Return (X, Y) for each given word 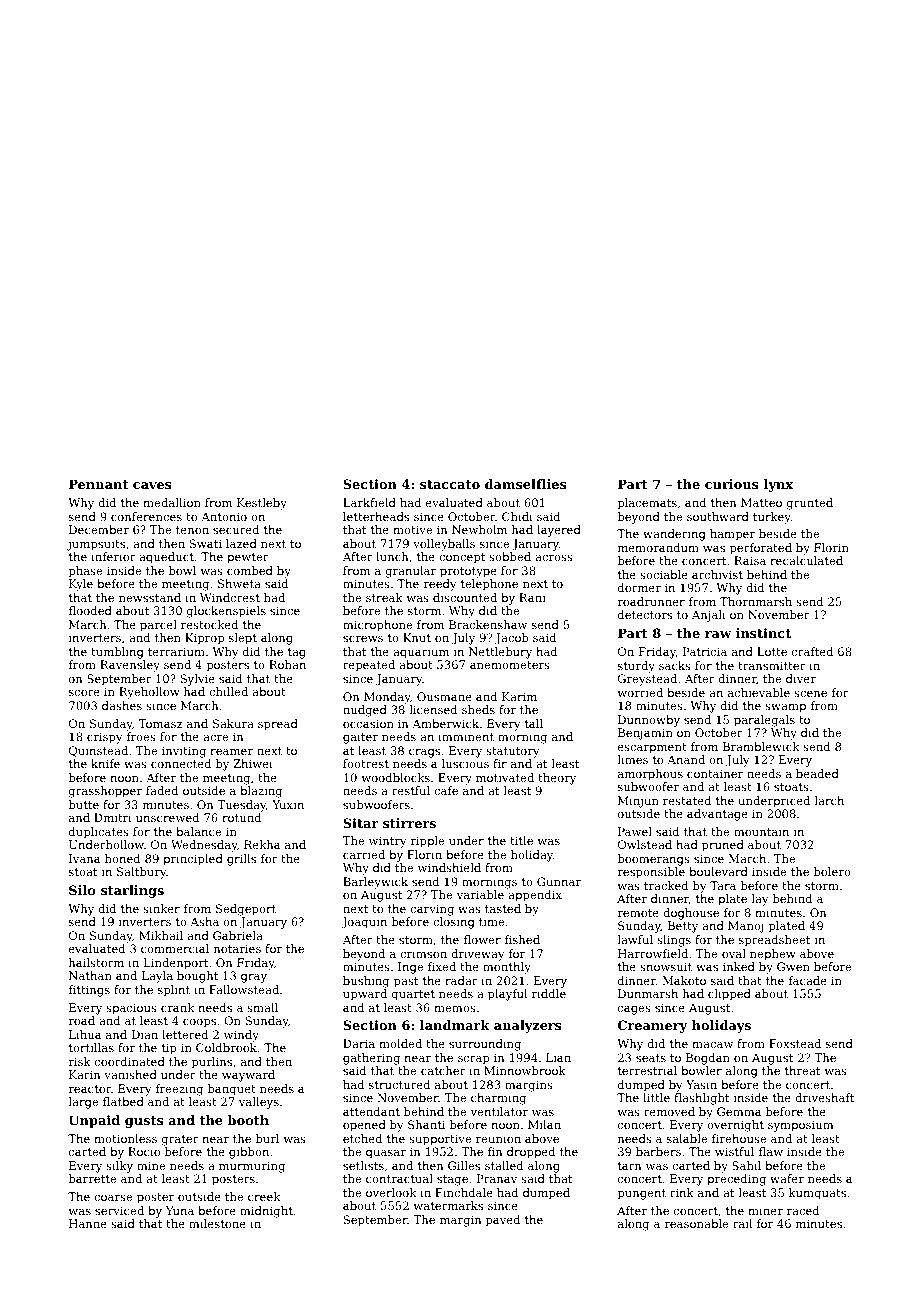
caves (152, 485)
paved (503, 1221)
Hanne (88, 1223)
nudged (365, 711)
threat (802, 1070)
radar (461, 980)
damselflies (525, 484)
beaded (817, 773)
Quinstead (98, 751)
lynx (778, 485)
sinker (161, 908)
